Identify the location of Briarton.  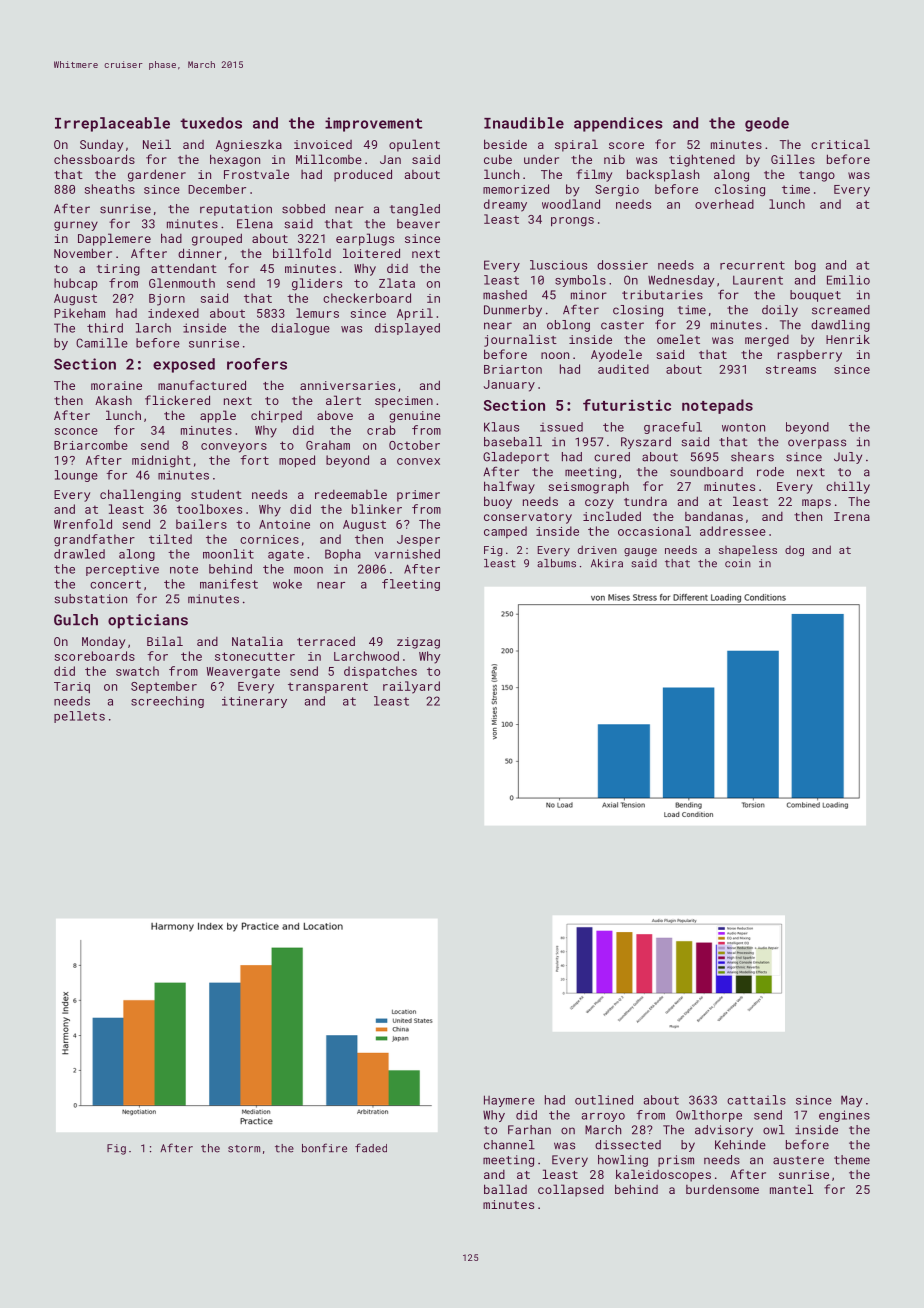
(513, 369).
